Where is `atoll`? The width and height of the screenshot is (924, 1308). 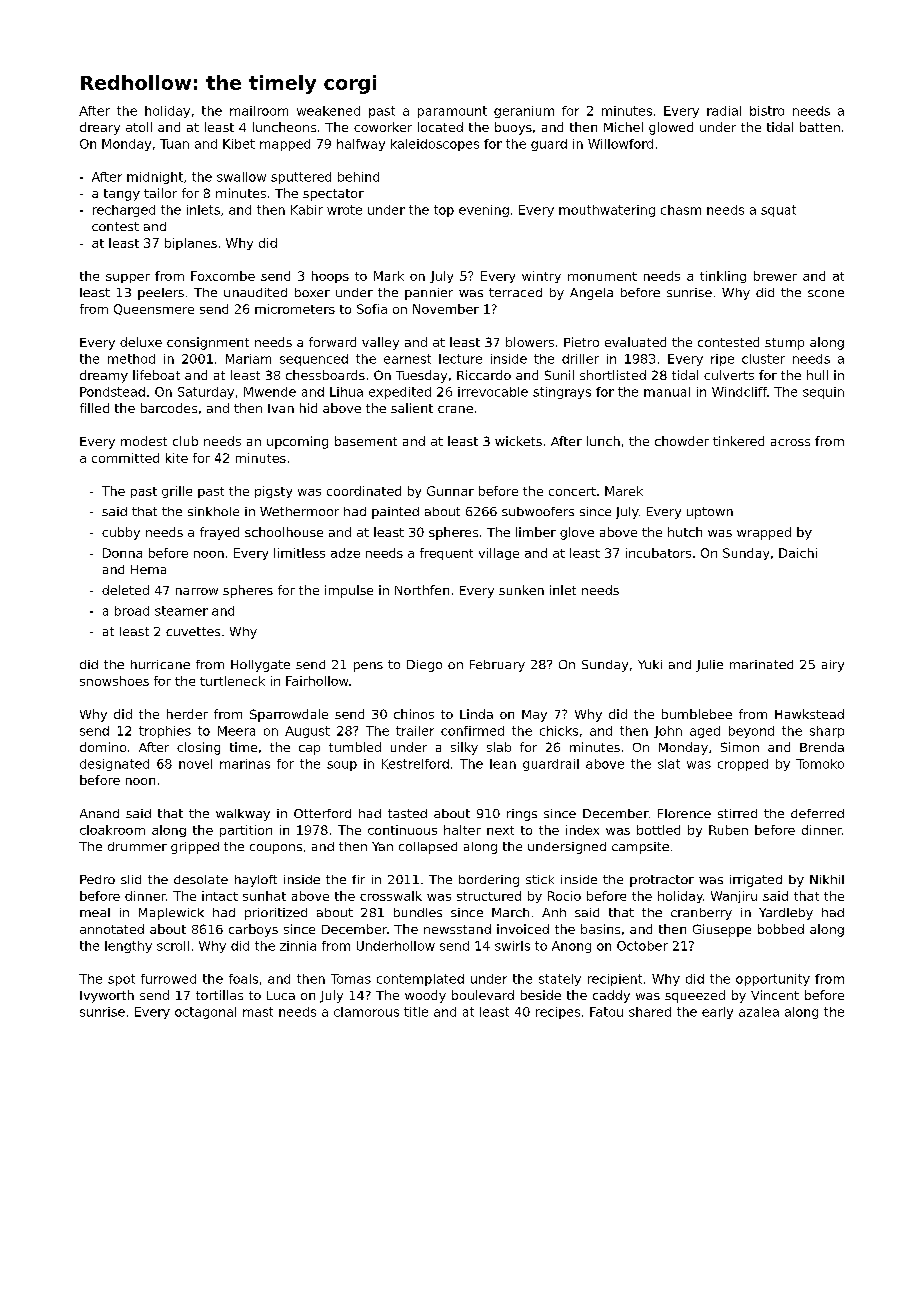
atoll is located at coordinates (139, 127).
